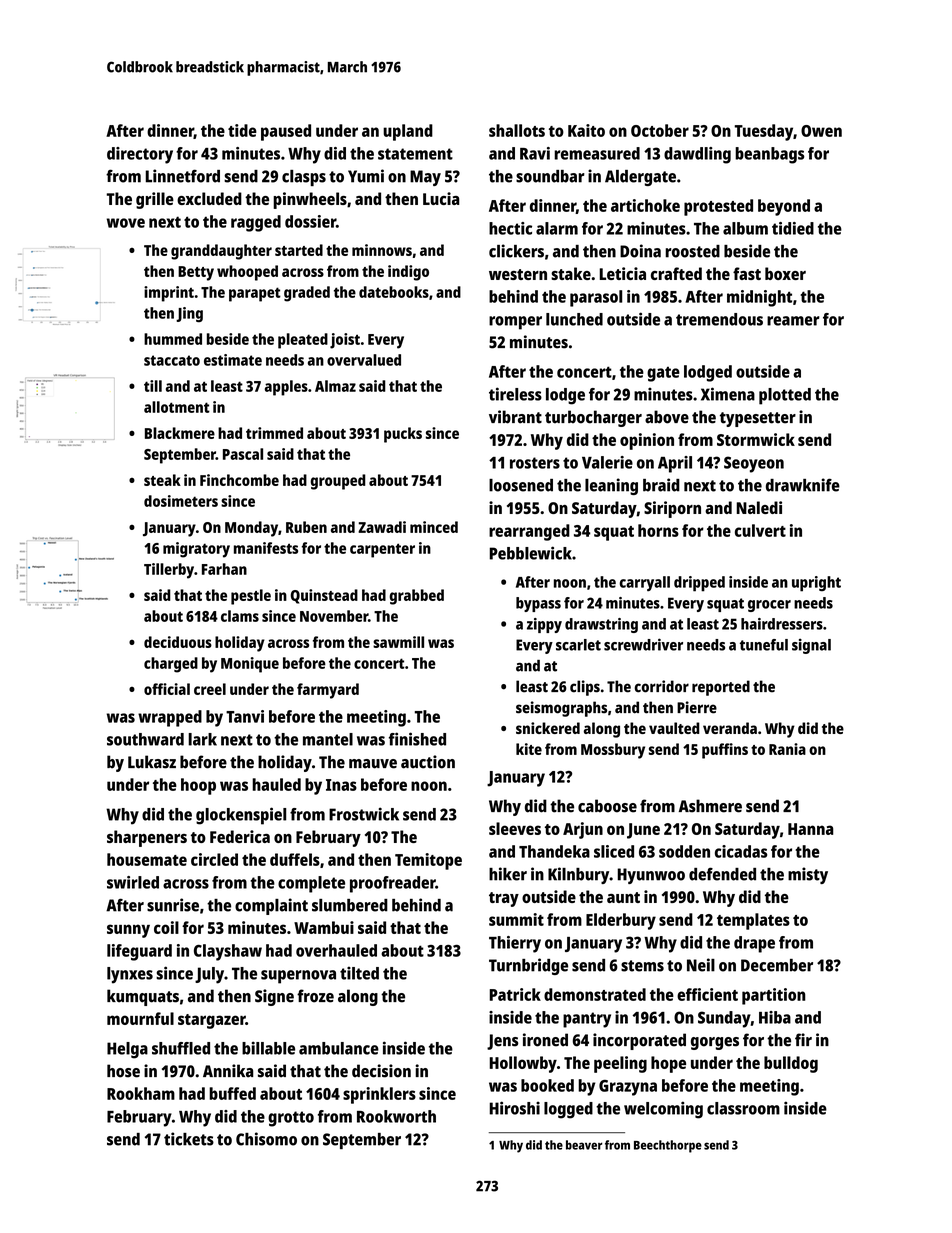 The image size is (952, 1233). Describe the element at coordinates (578, 645) in the screenshot. I see `scarlet` at that location.
